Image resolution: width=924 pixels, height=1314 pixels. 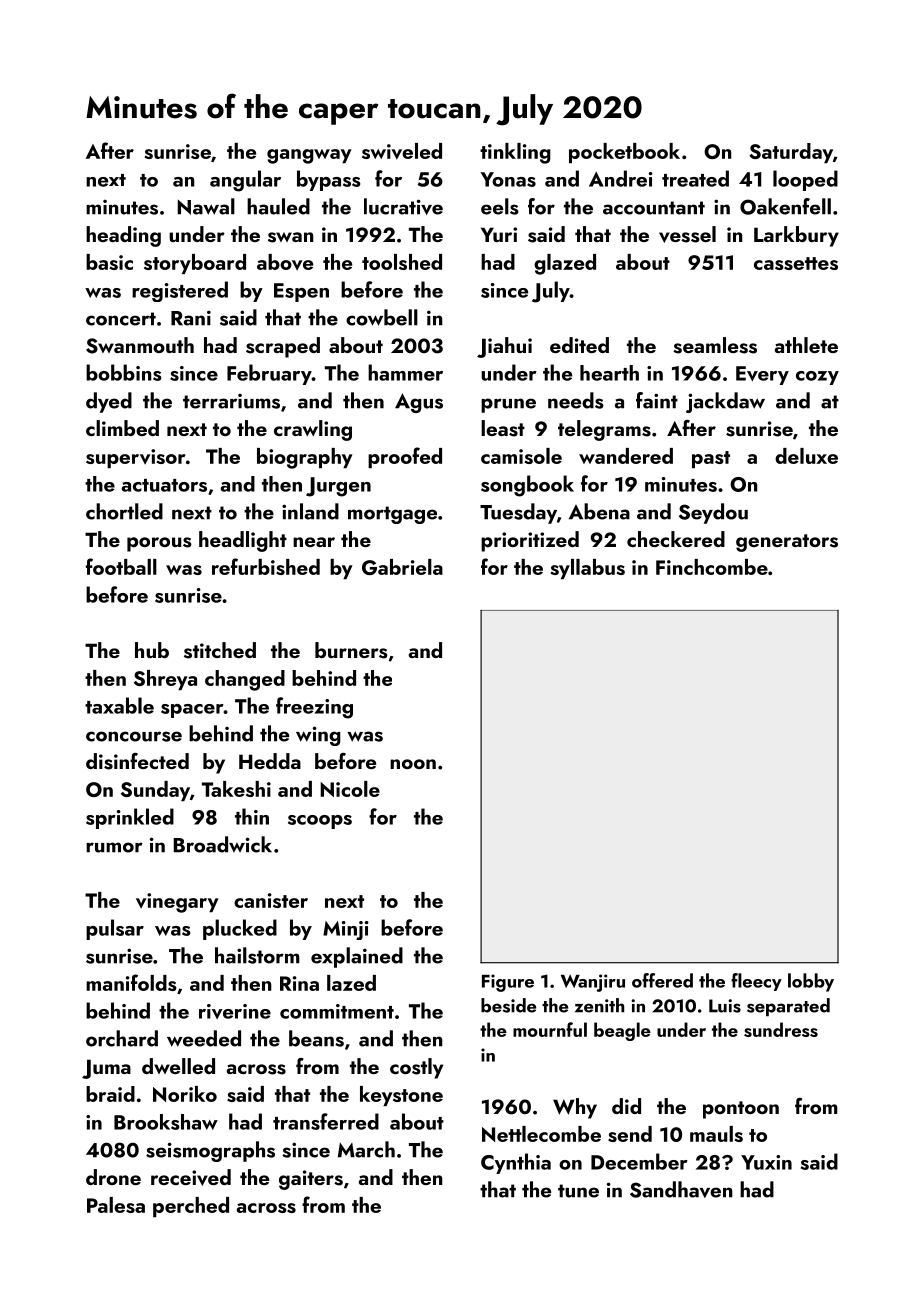 I want to click on Yuxin, so click(x=766, y=1162).
